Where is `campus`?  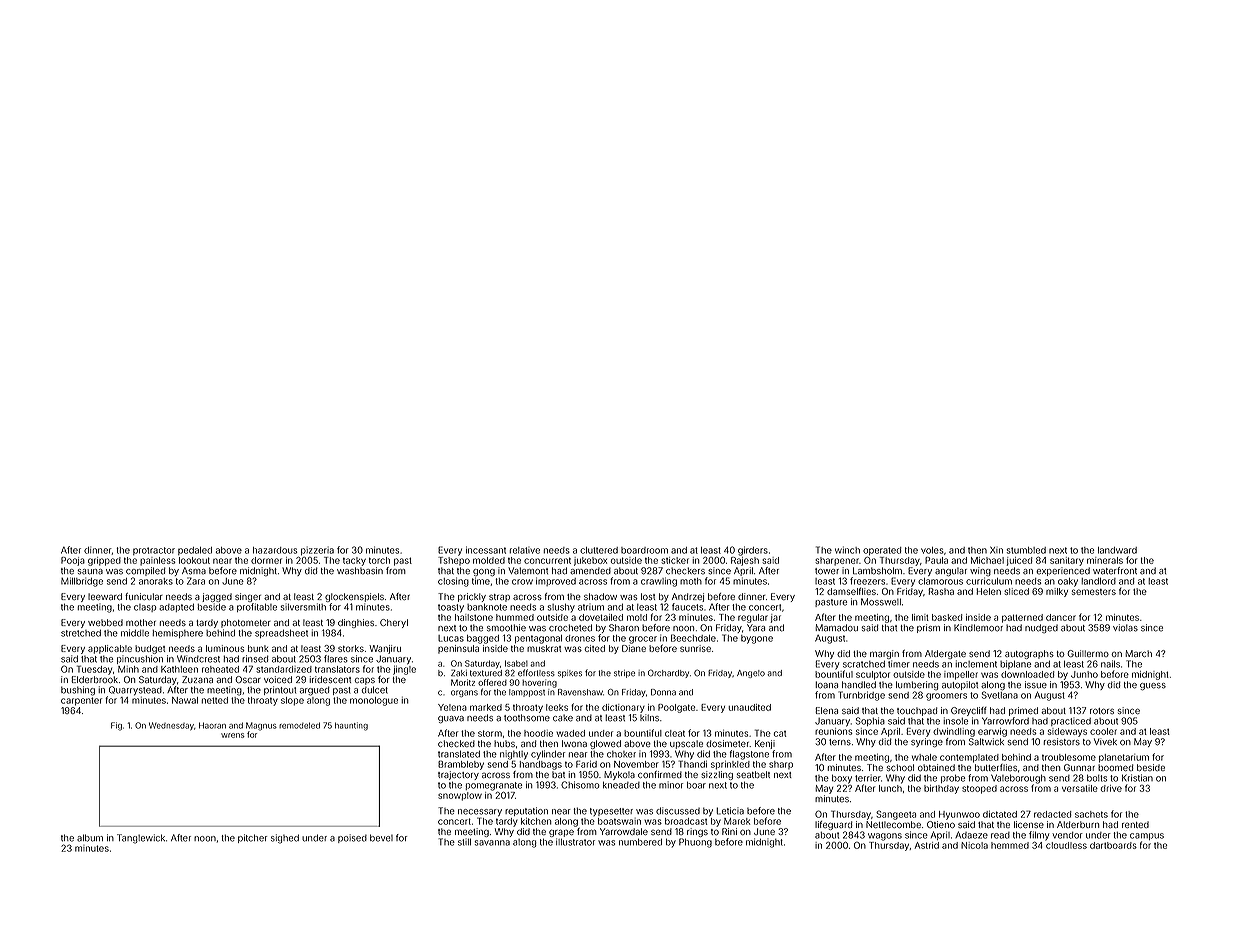
campus is located at coordinates (1147, 836).
